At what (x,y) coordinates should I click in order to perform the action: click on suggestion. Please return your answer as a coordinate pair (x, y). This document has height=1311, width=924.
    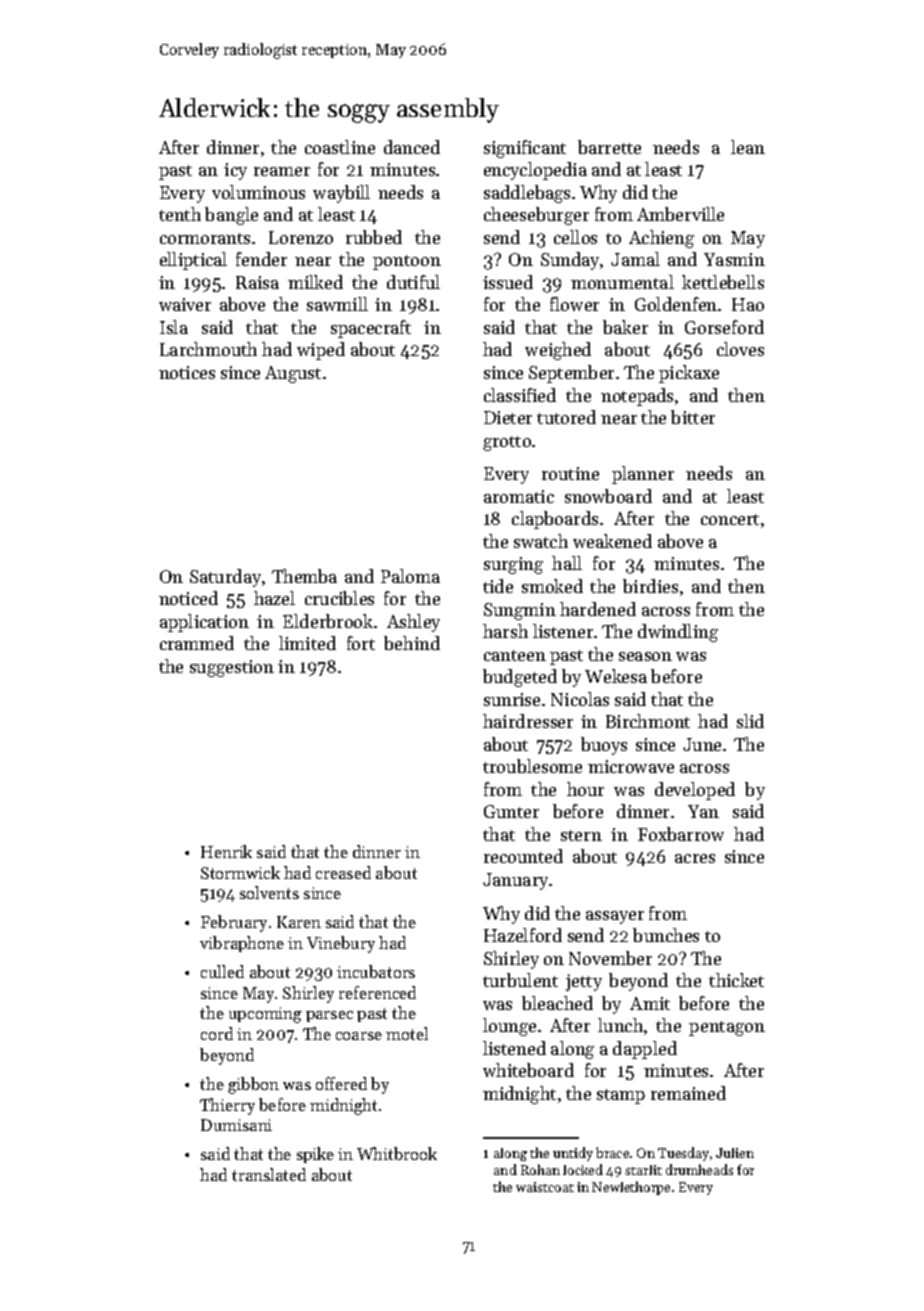
    Looking at the image, I should click on (232, 668).
